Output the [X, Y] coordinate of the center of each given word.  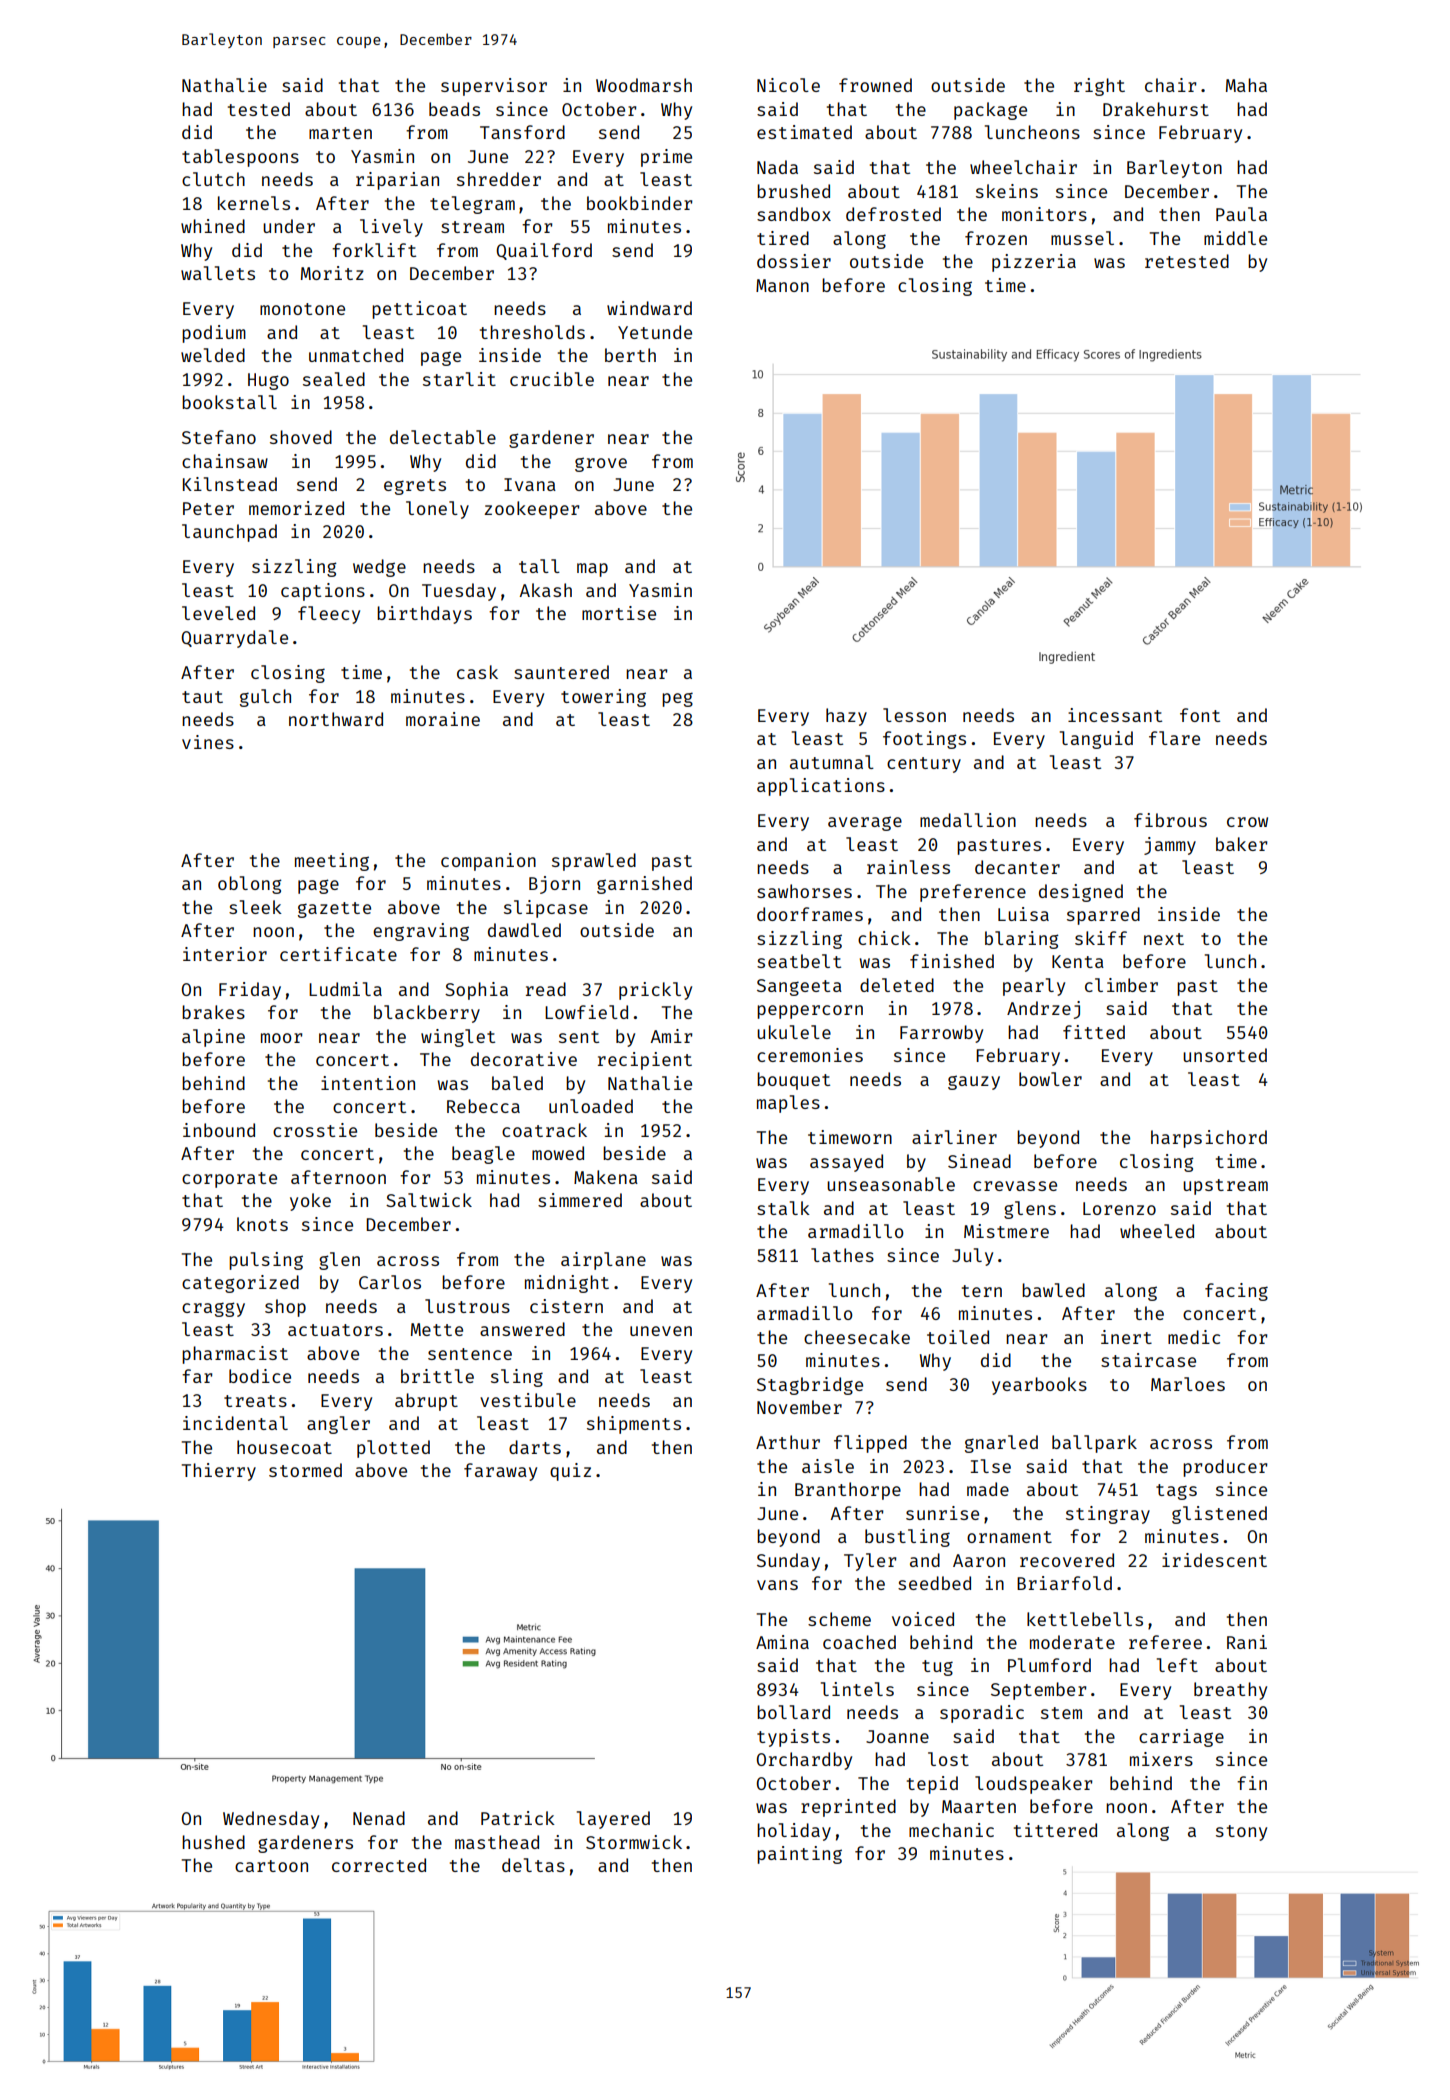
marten [340, 133]
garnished [644, 885]
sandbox [794, 214]
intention [368, 1083]
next [1164, 939]
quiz [570, 1472]
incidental [235, 1423]
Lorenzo [1119, 1208]
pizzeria [1034, 263]
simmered [580, 1200]
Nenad [379, 1818]
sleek [255, 907]
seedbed [934, 1583]
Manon [782, 285]
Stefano [219, 437]
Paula [1241, 214]
